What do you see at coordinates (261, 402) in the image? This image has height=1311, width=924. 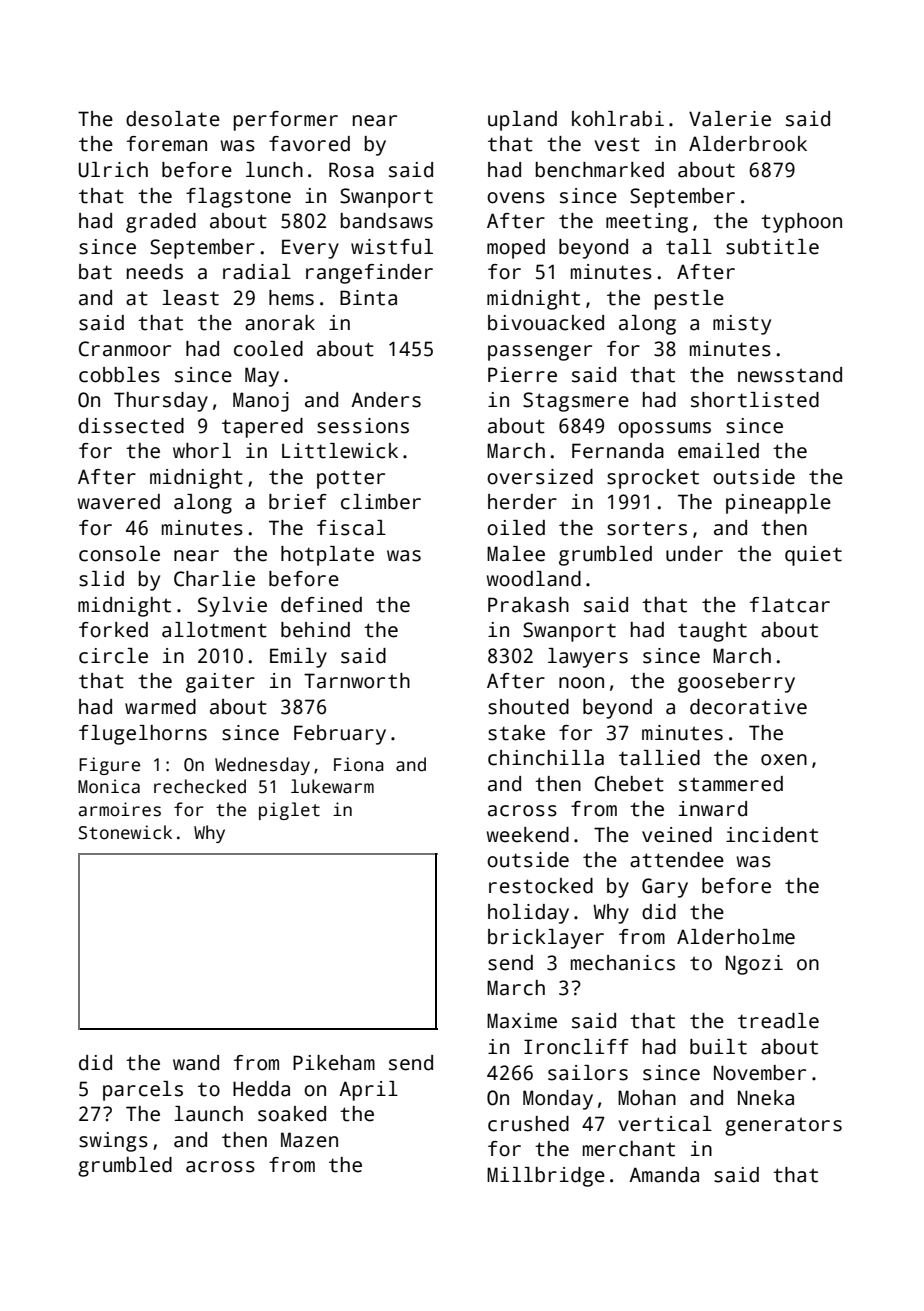 I see `Manoj` at bounding box center [261, 402].
